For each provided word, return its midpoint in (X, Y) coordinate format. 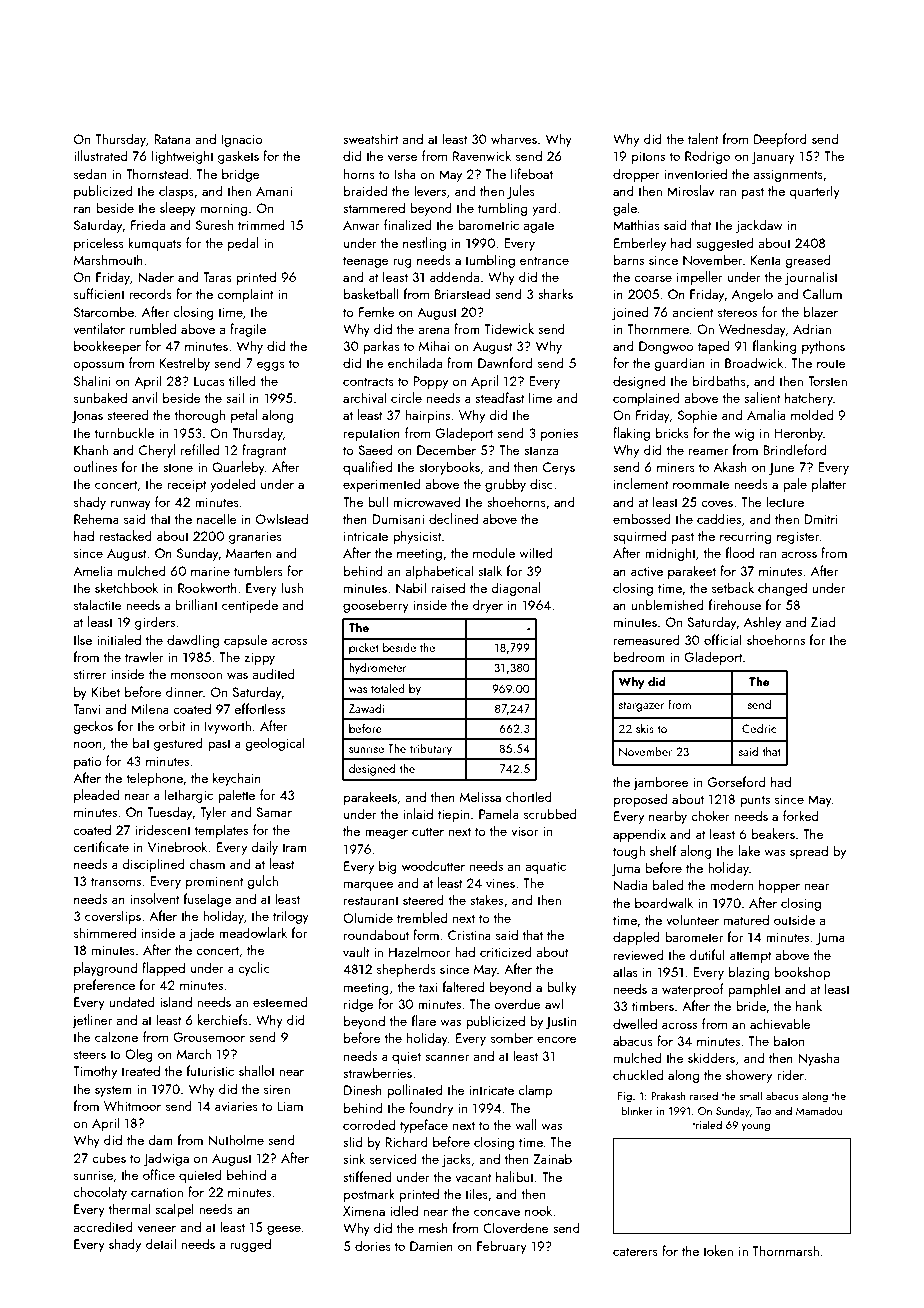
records (150, 293)
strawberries (377, 1072)
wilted (536, 552)
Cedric (759, 728)
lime (541, 397)
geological (275, 744)
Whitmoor (132, 1105)
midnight (670, 554)
